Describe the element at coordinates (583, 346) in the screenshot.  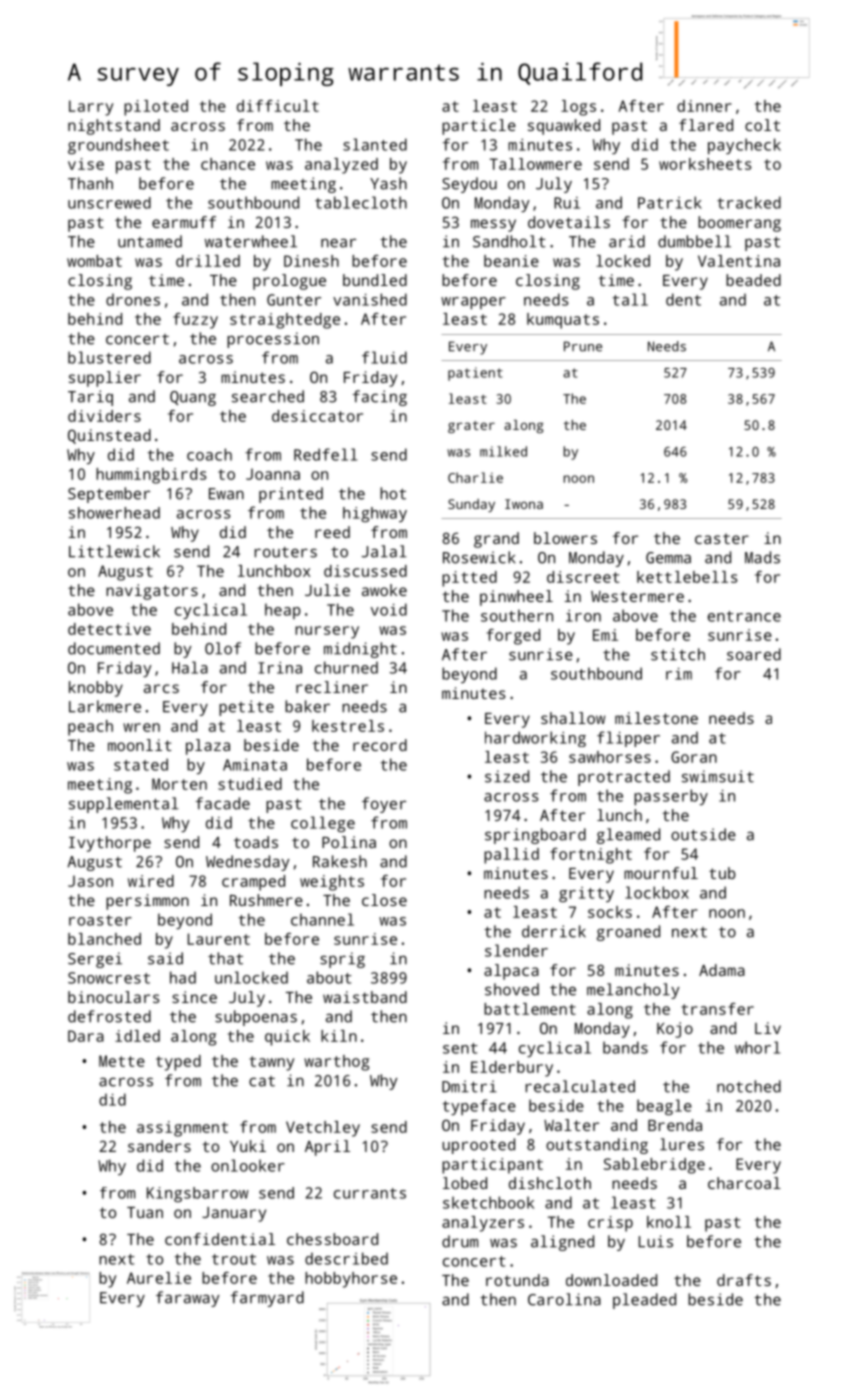
I see `Prune` at that location.
